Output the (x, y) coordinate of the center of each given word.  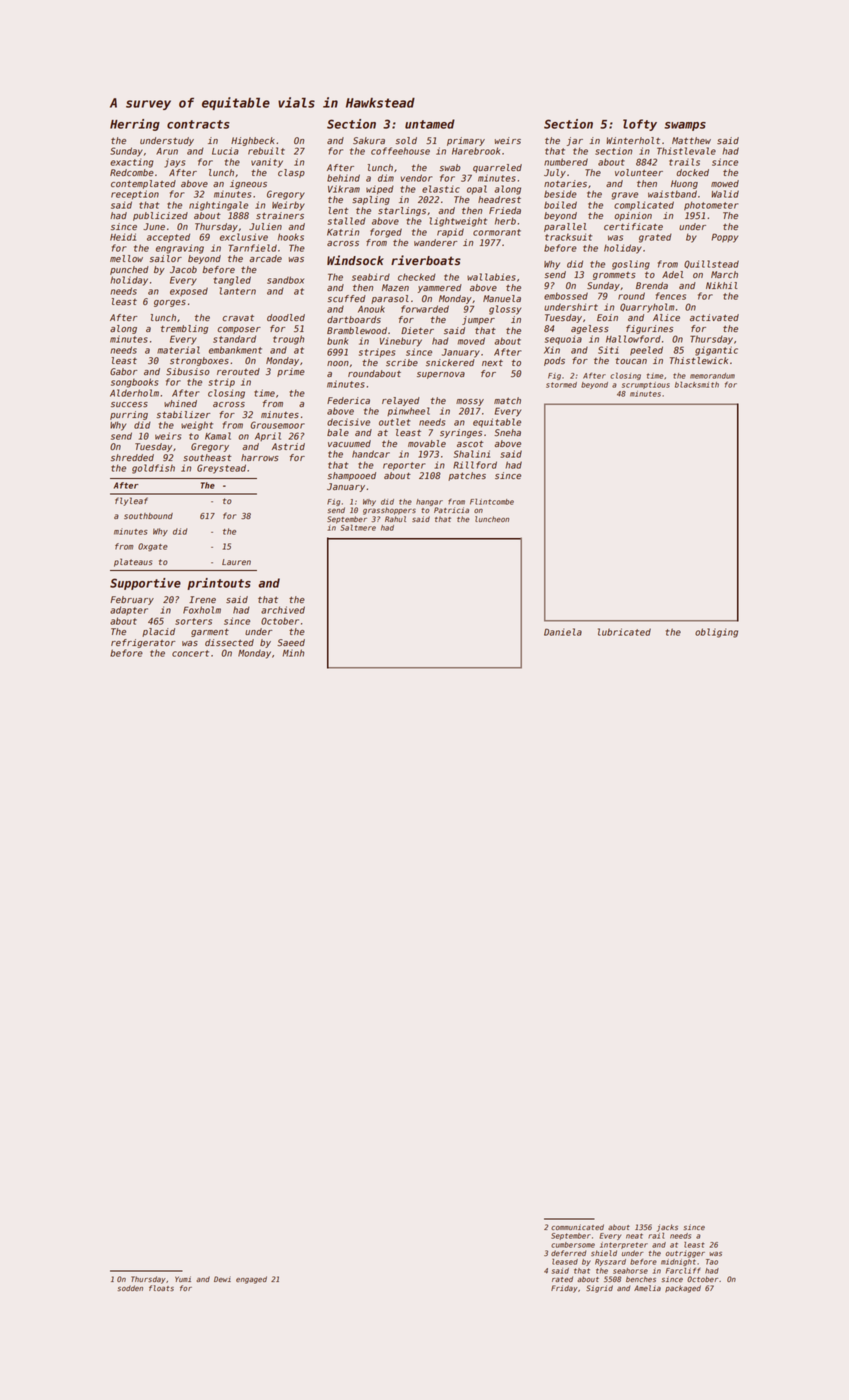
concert (190, 653)
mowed (725, 183)
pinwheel (408, 411)
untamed (430, 124)
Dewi (222, 1279)
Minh (293, 653)
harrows (260, 457)
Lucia (225, 151)
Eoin (607, 317)
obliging (716, 633)
